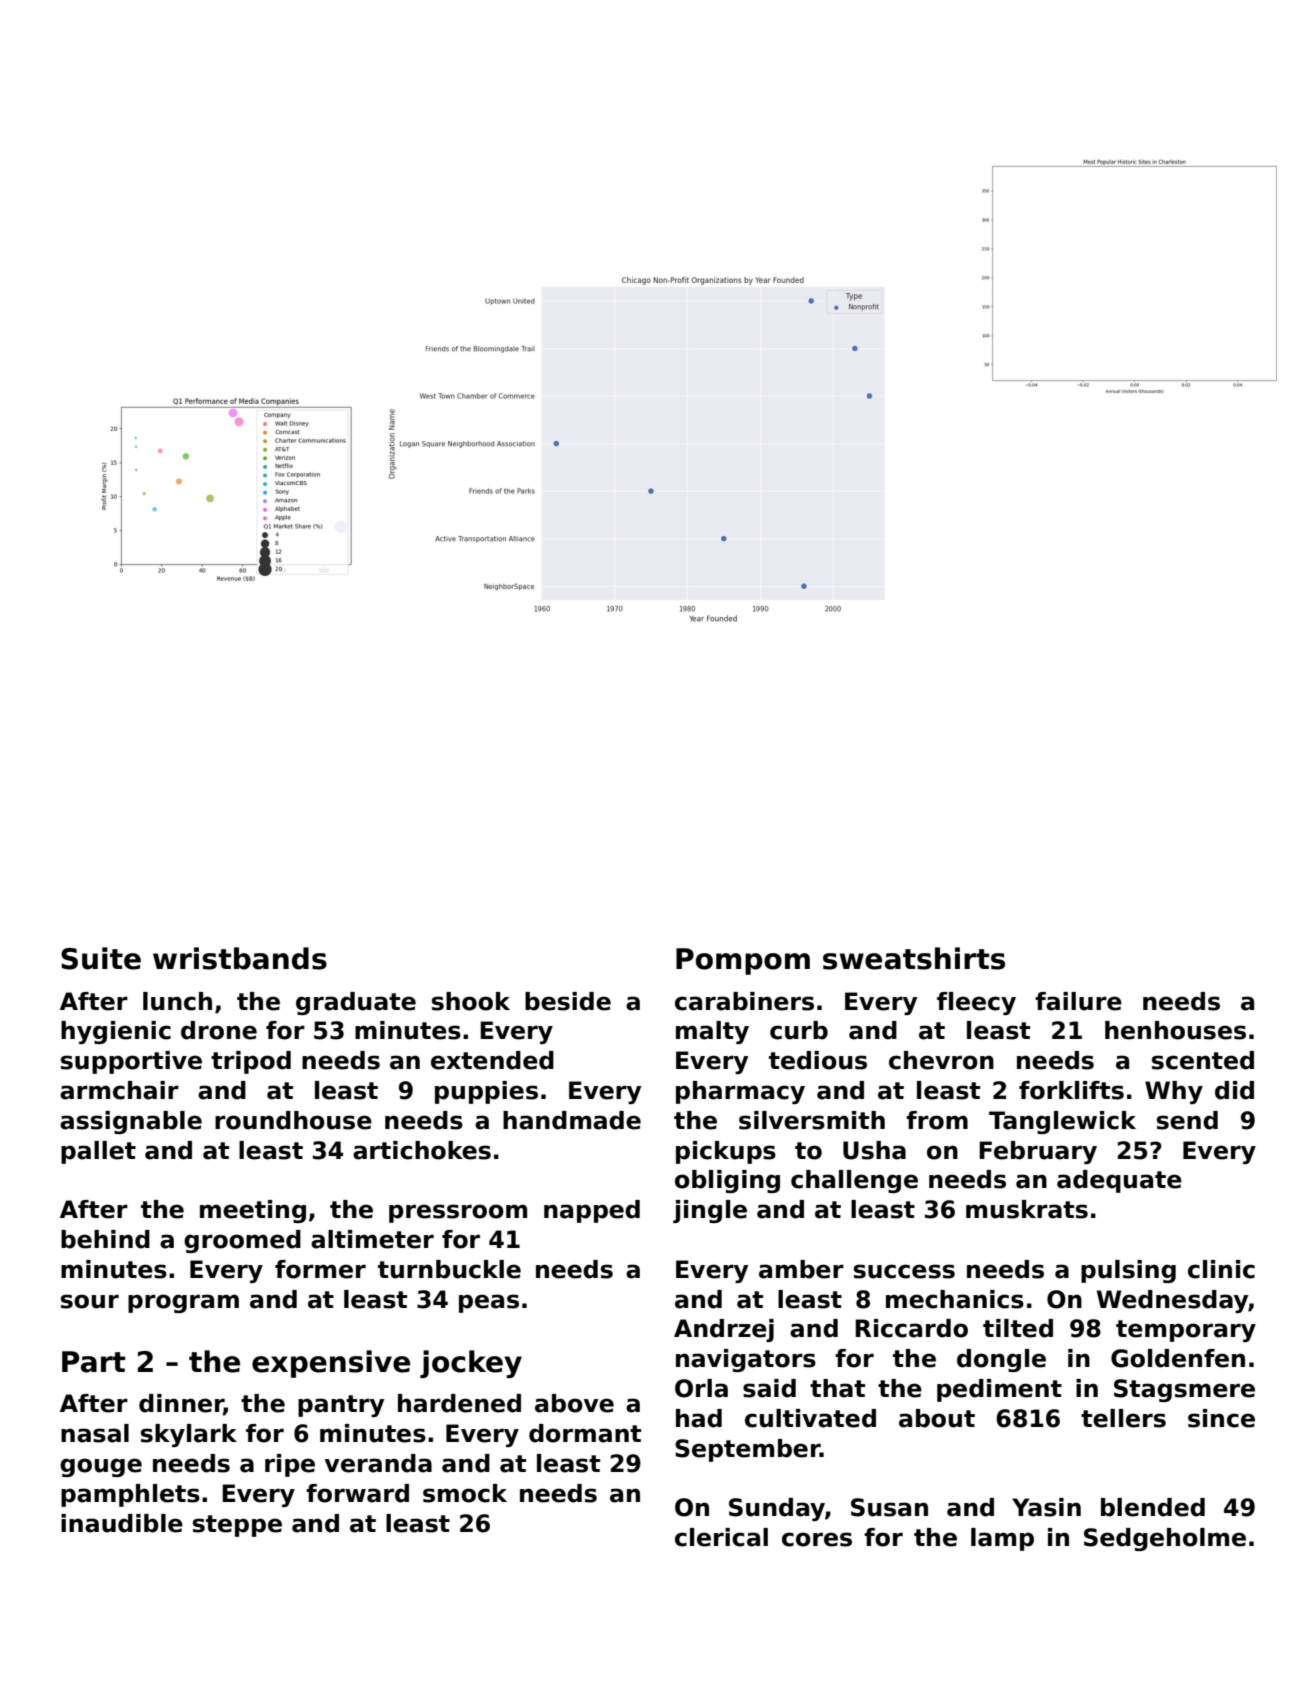 The width and height of the document is (1316, 1703). What do you see at coordinates (1123, 1418) in the document?
I see `tellers` at bounding box center [1123, 1418].
